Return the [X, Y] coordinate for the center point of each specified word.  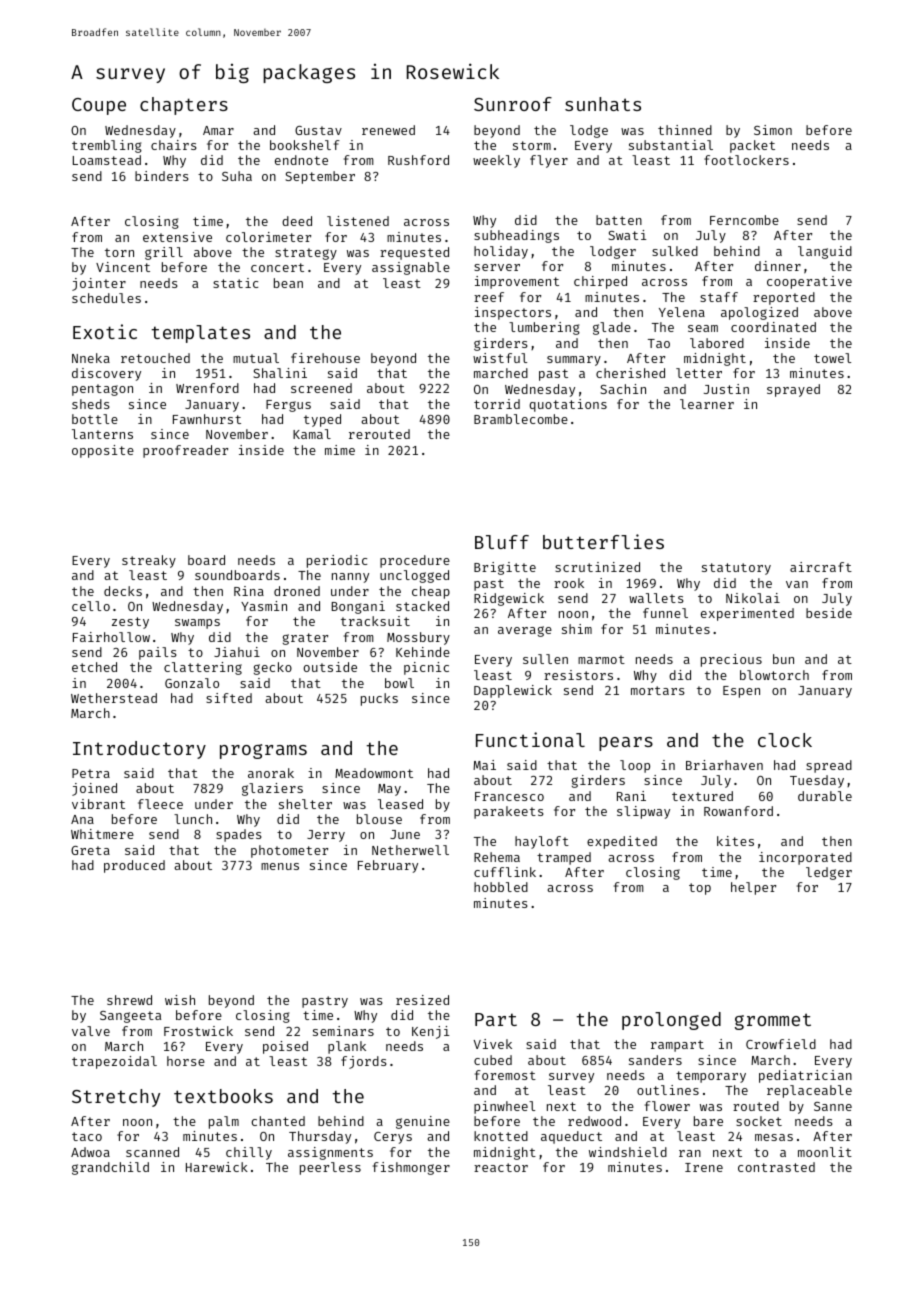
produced [134, 866]
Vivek [493, 1044]
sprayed [793, 390]
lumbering [544, 328]
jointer [99, 284]
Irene [704, 1167]
